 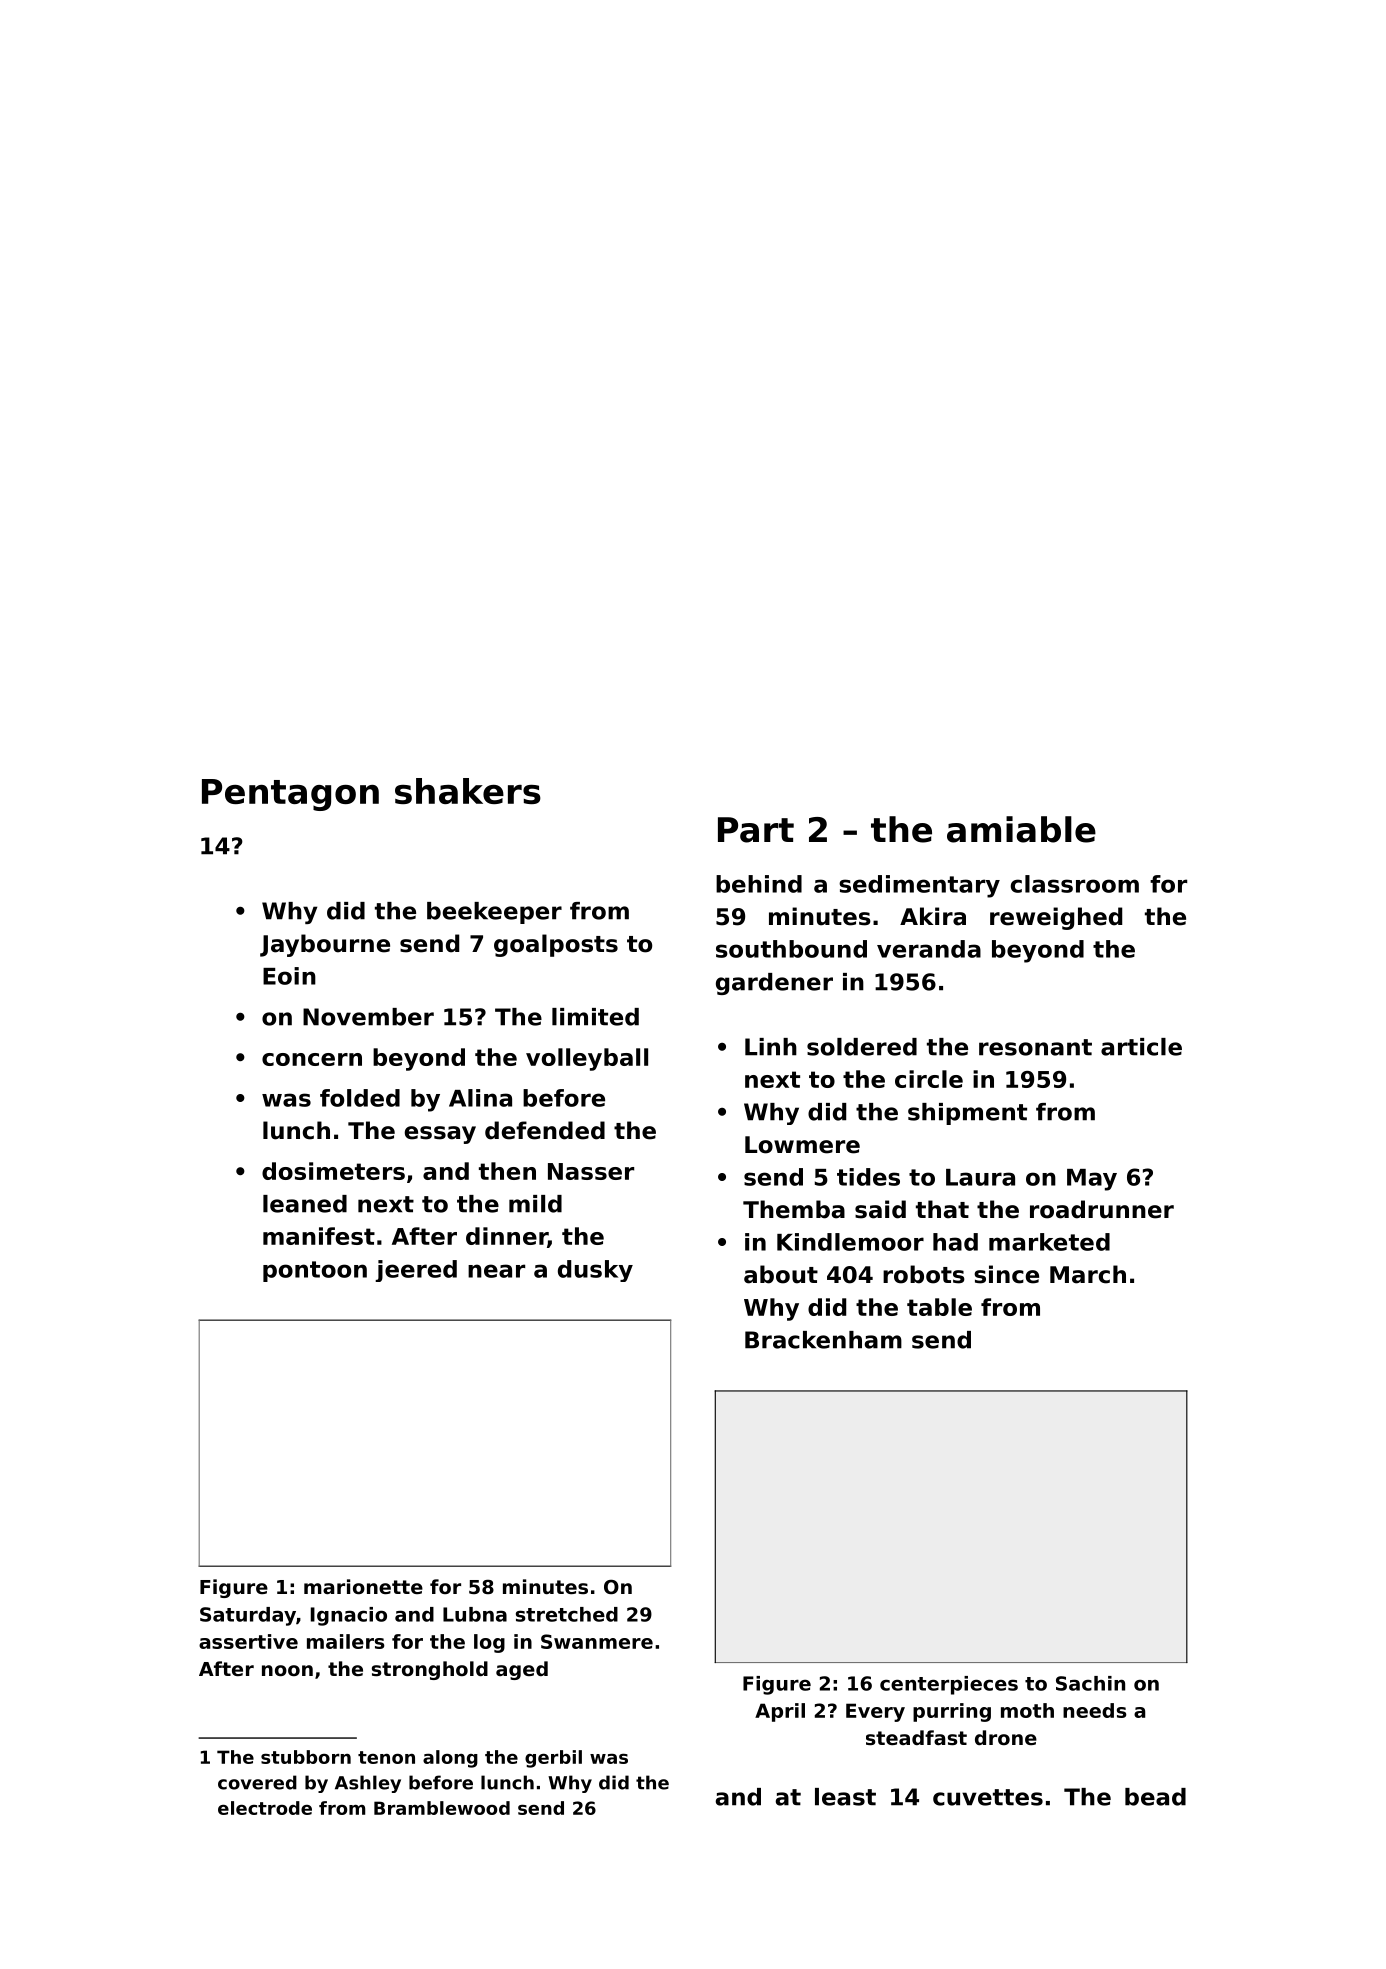 What do you see at coordinates (781, 1274) in the screenshot?
I see `about` at bounding box center [781, 1274].
